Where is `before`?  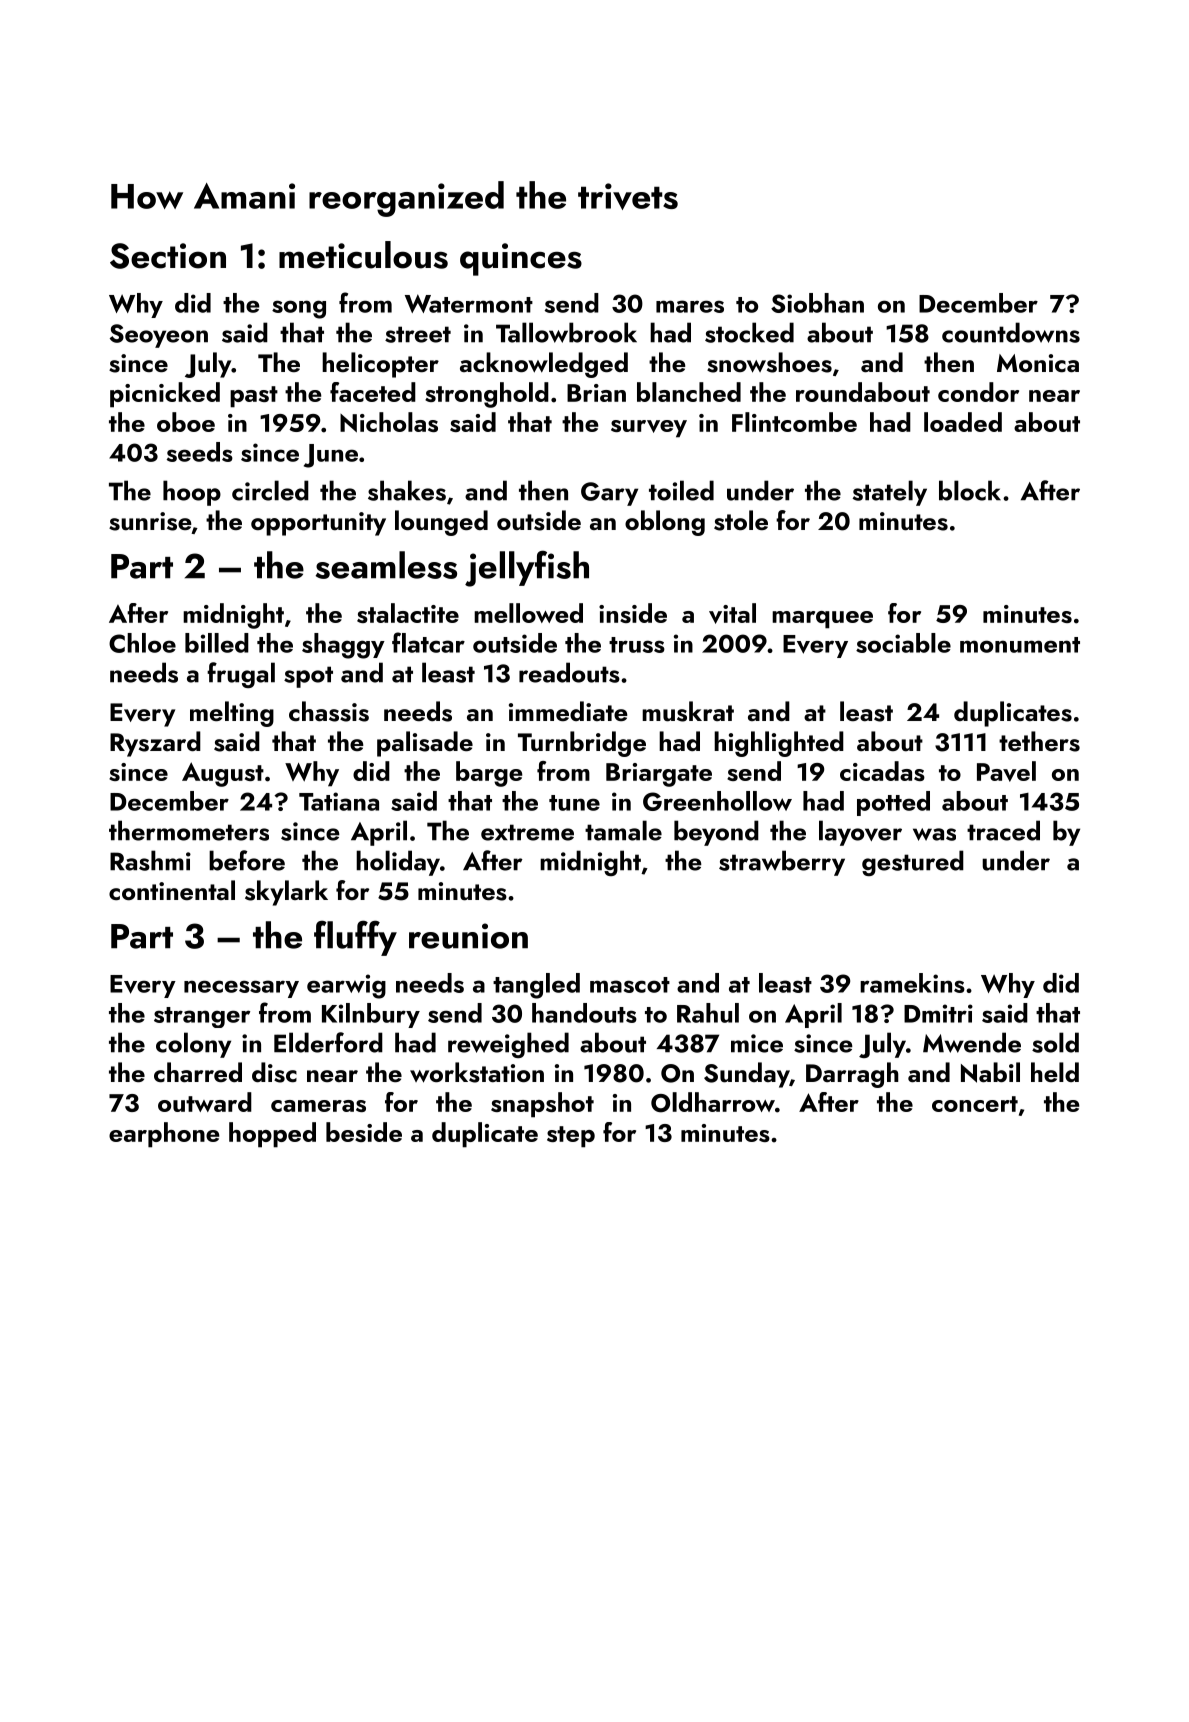 before is located at coordinates (247, 860).
